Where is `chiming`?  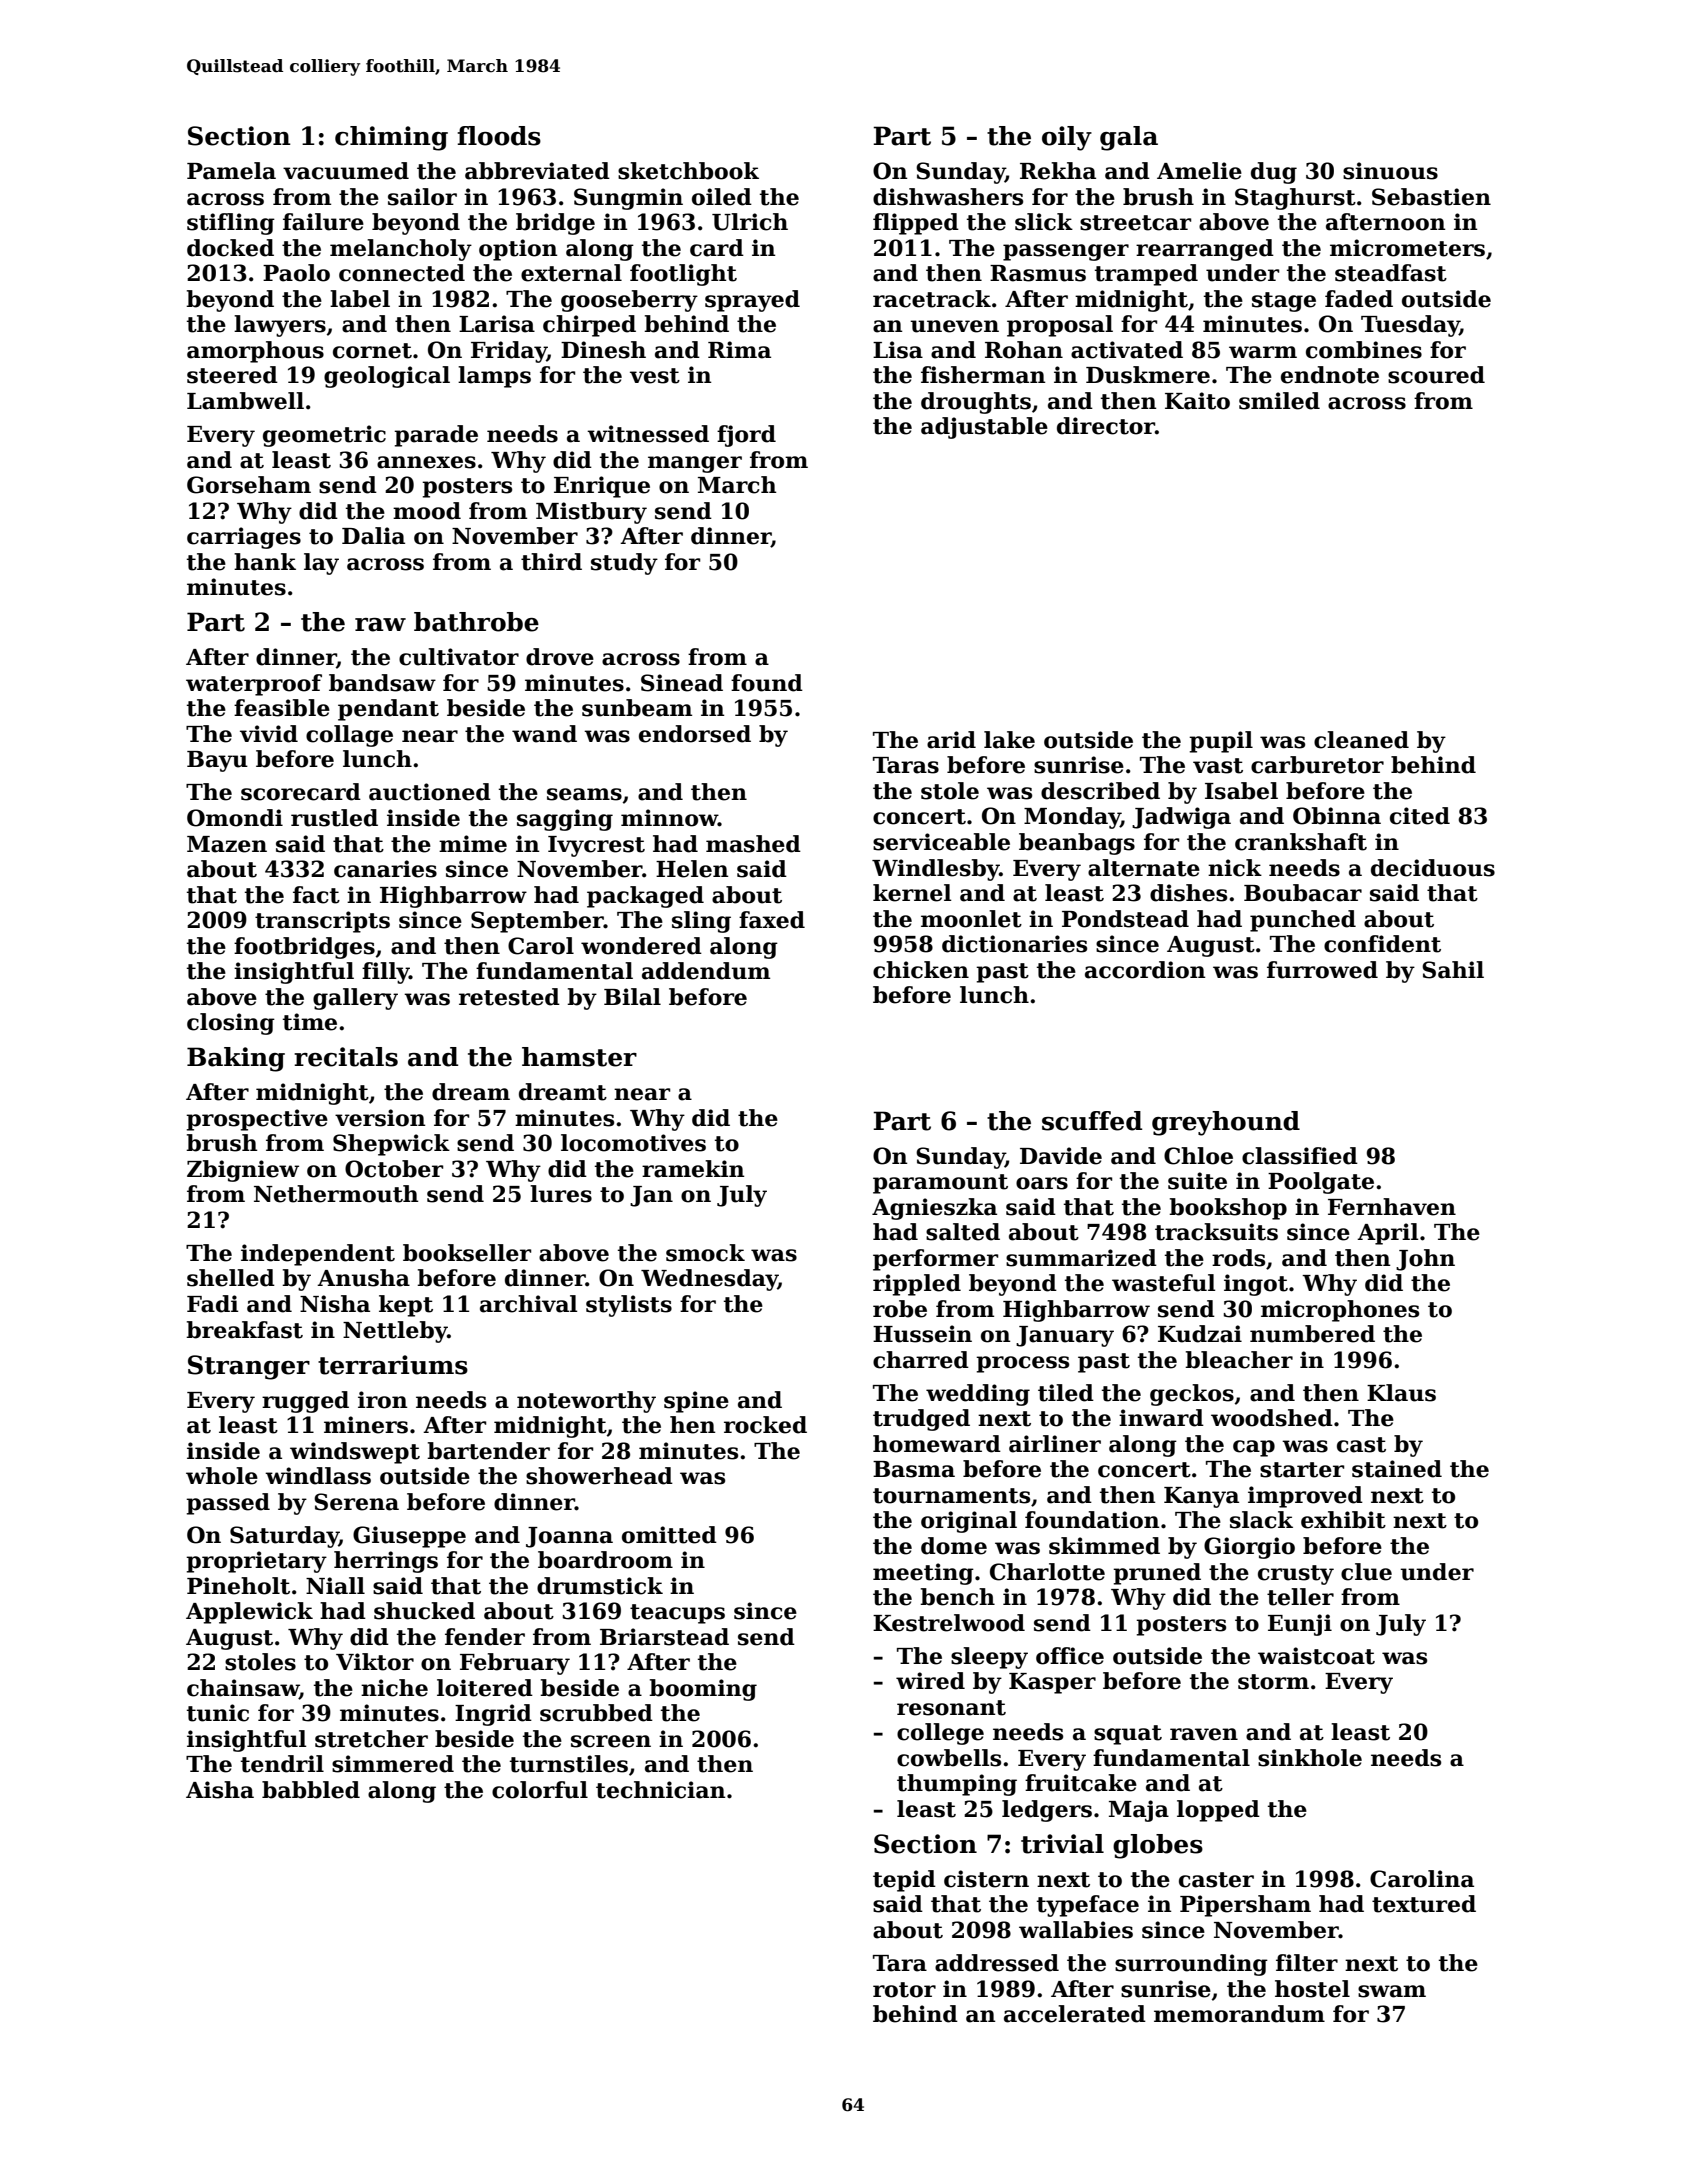 chiming is located at coordinates (391, 138).
